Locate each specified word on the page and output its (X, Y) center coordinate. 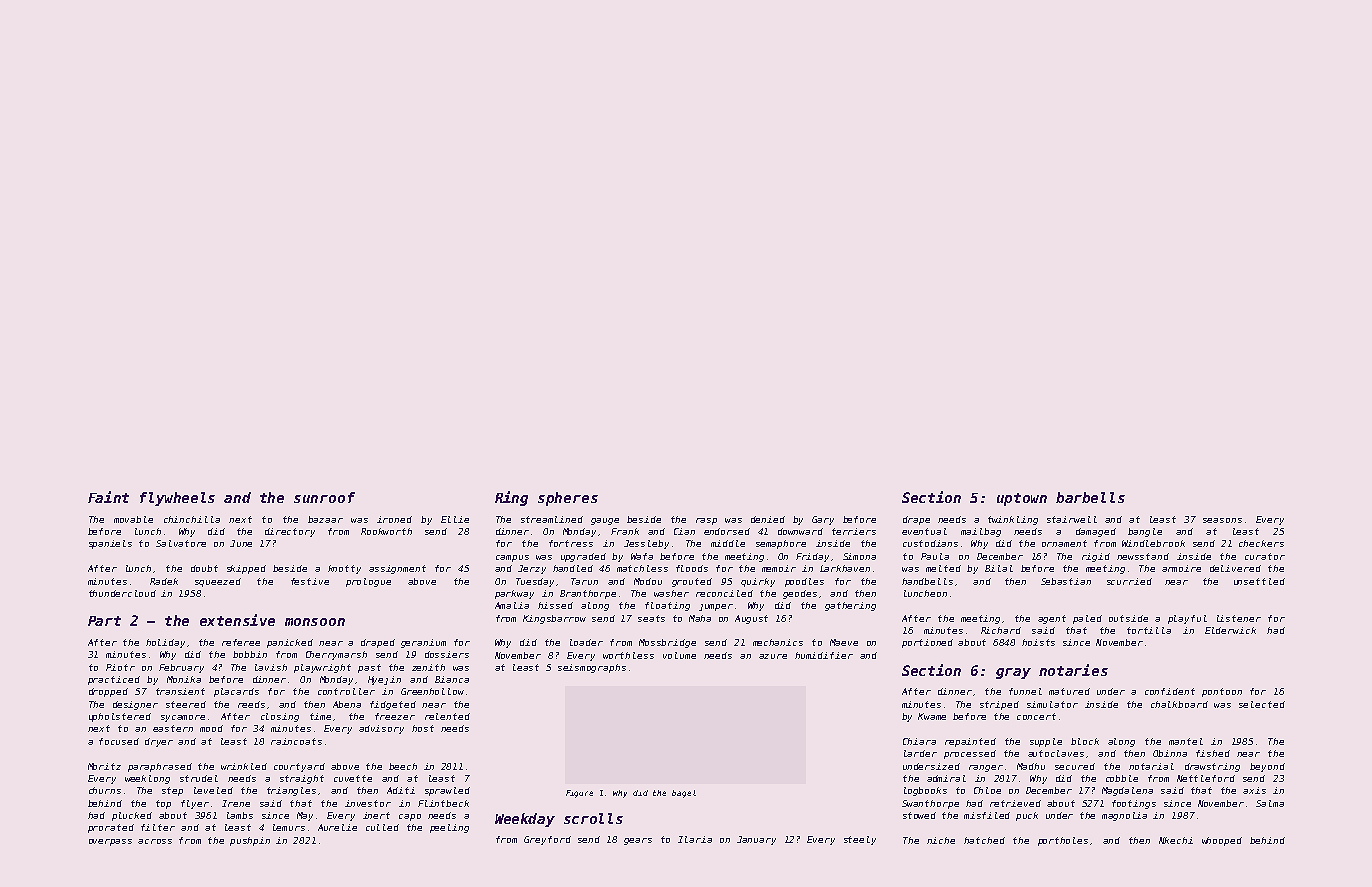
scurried (1129, 581)
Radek (164, 581)
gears (638, 841)
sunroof (324, 497)
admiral (946, 778)
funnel (1025, 691)
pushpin (250, 841)
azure (773, 656)
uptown (1022, 499)
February (181, 668)
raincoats (296, 741)
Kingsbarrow (554, 619)
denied (768, 519)
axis (1254, 790)
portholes (1063, 841)
